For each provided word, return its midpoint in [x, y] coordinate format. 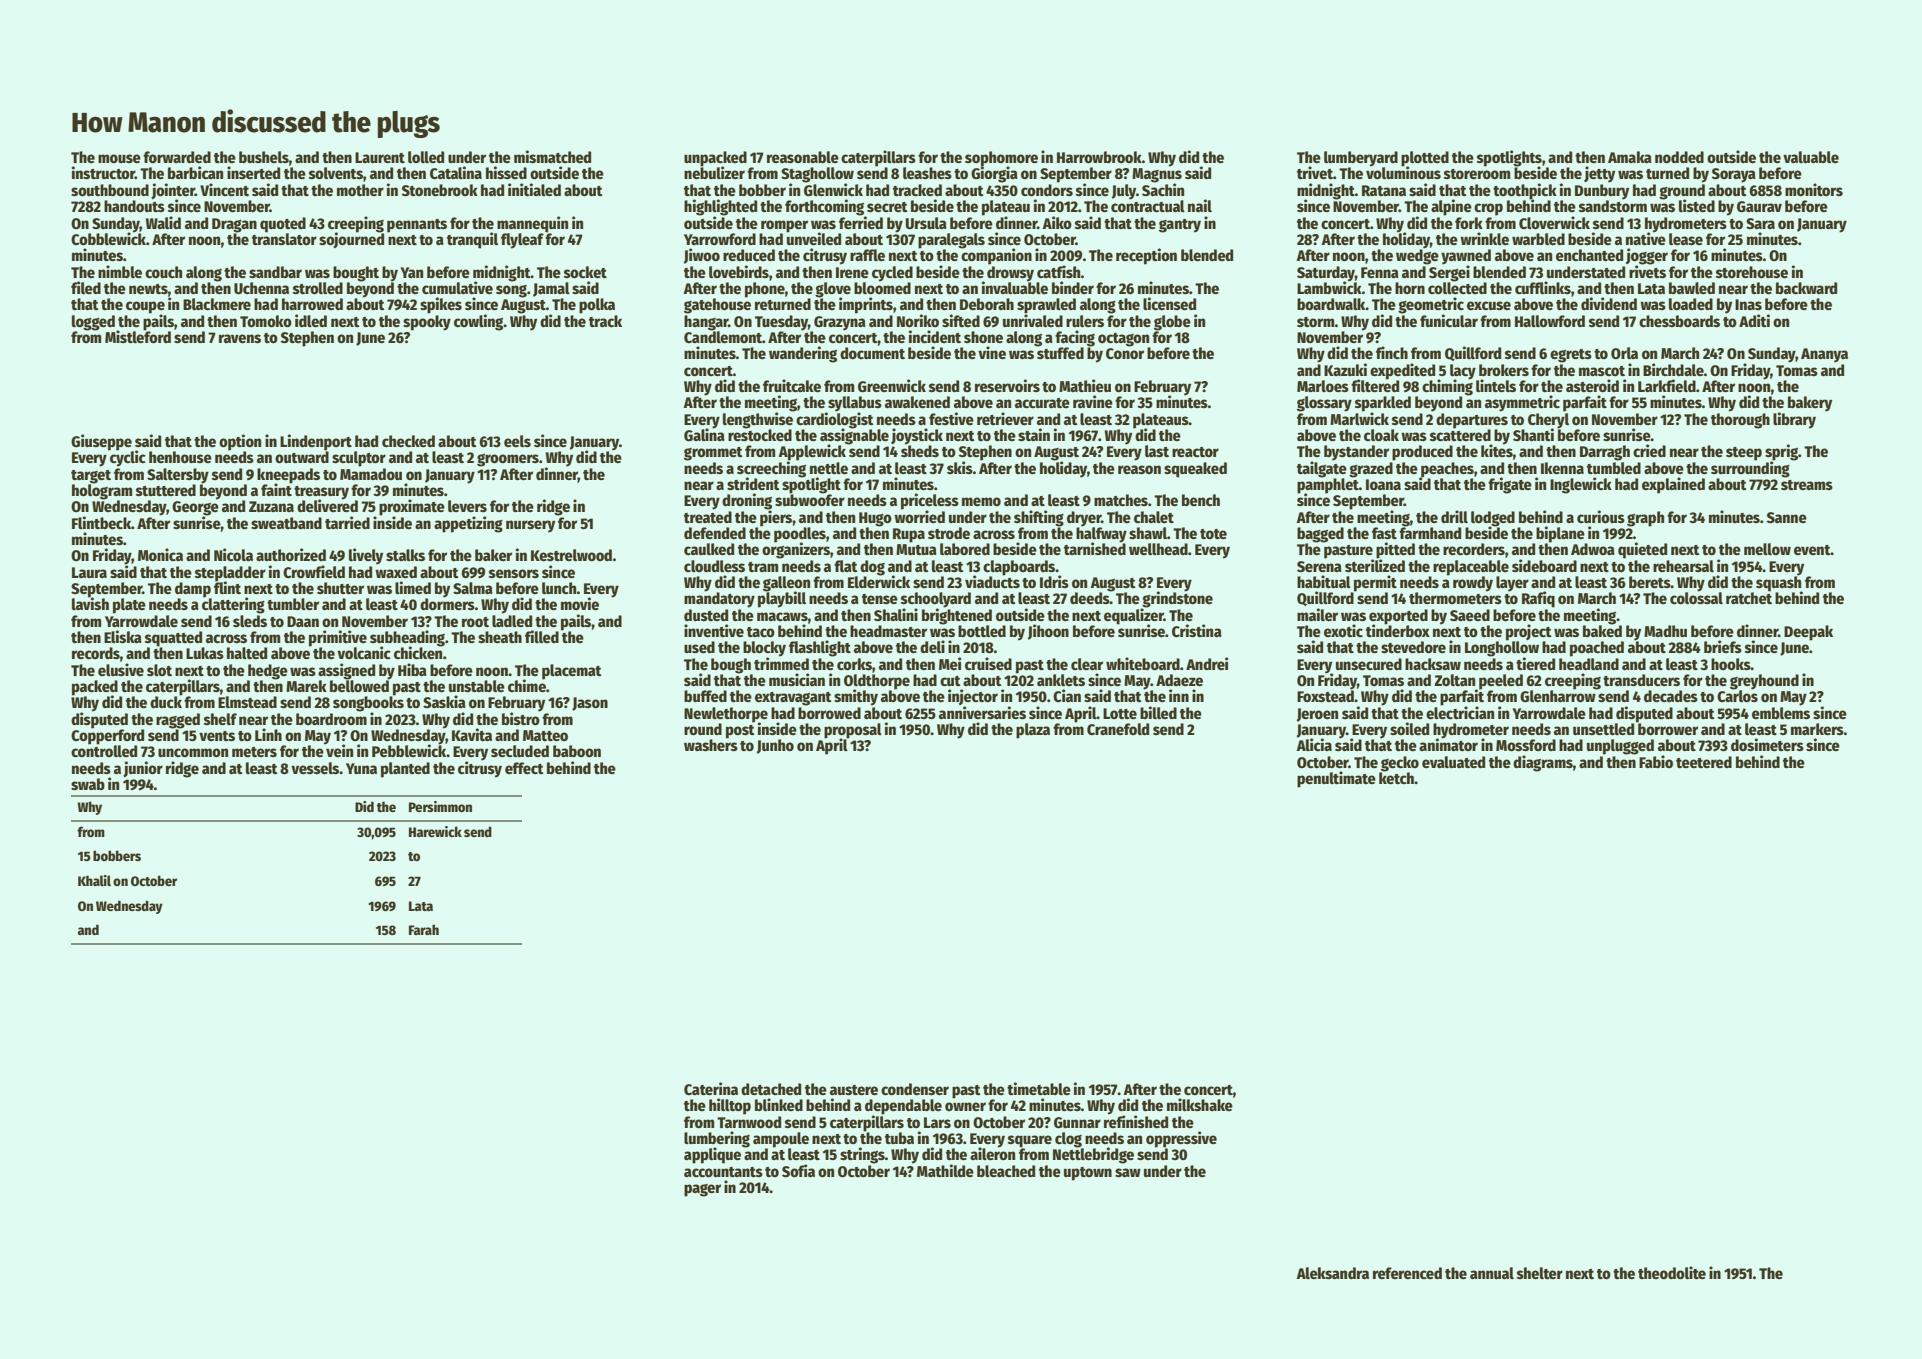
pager [702, 1190]
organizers [796, 550]
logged [93, 322]
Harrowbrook [1099, 157]
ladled [512, 621]
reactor [1195, 452]
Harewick [435, 831]
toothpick [1525, 191]
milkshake [1200, 1104]
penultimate [1336, 779]
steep [1744, 454]
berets [1650, 582]
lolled [426, 157]
